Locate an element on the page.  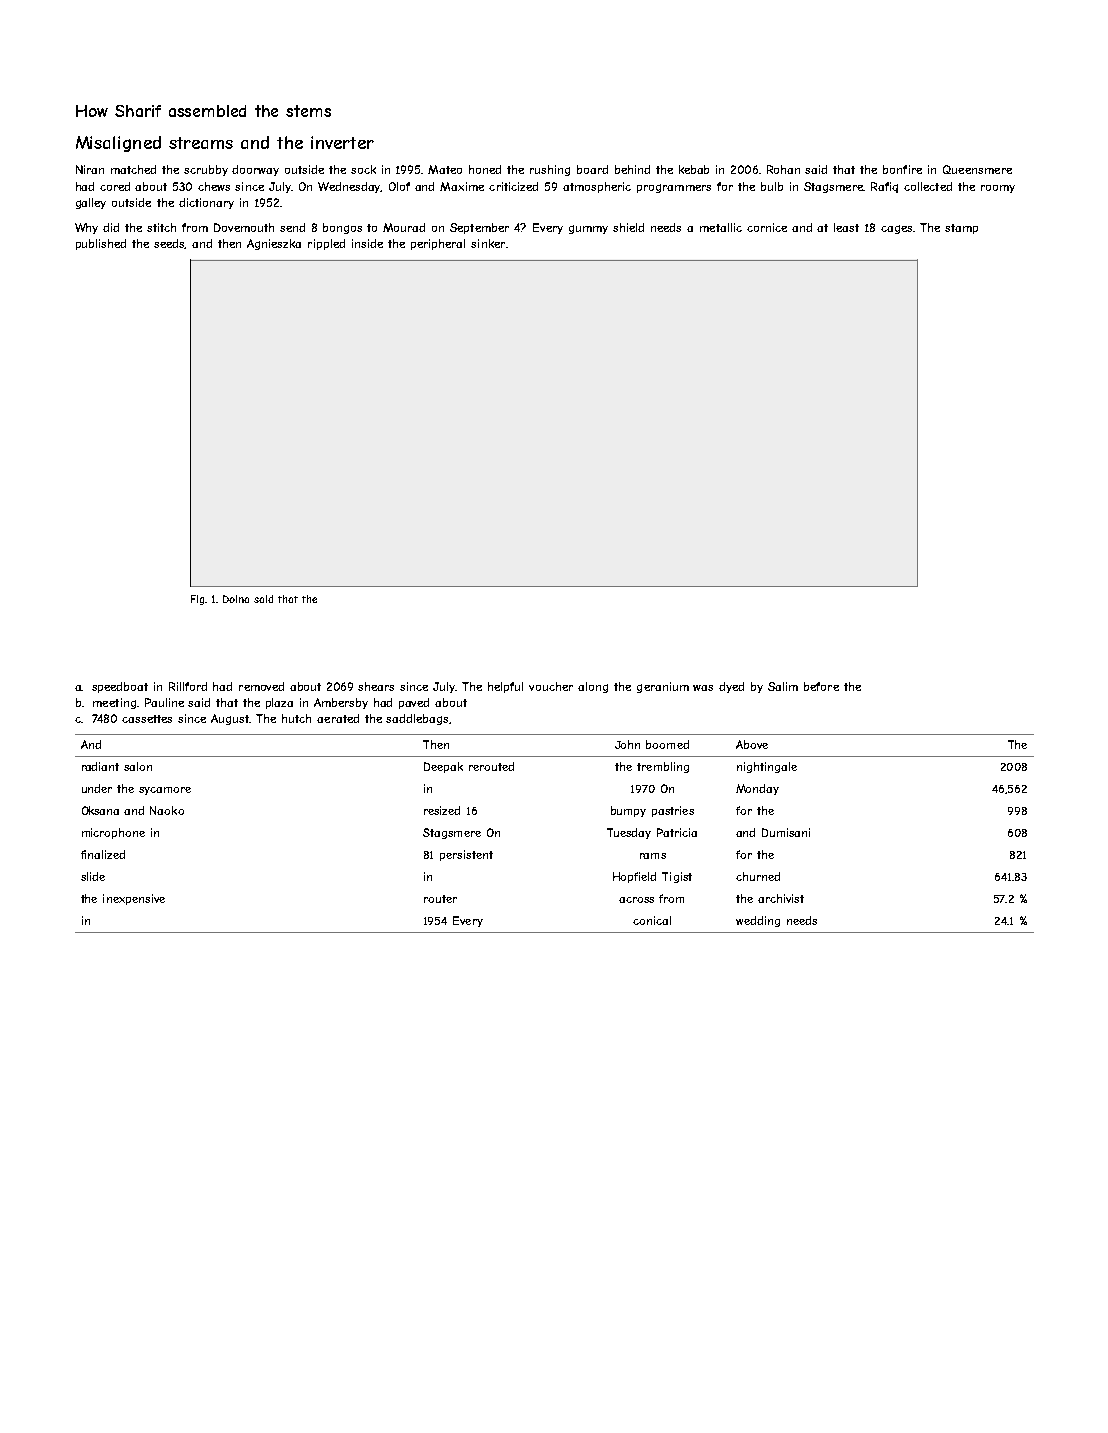
cages is located at coordinates (896, 229).
